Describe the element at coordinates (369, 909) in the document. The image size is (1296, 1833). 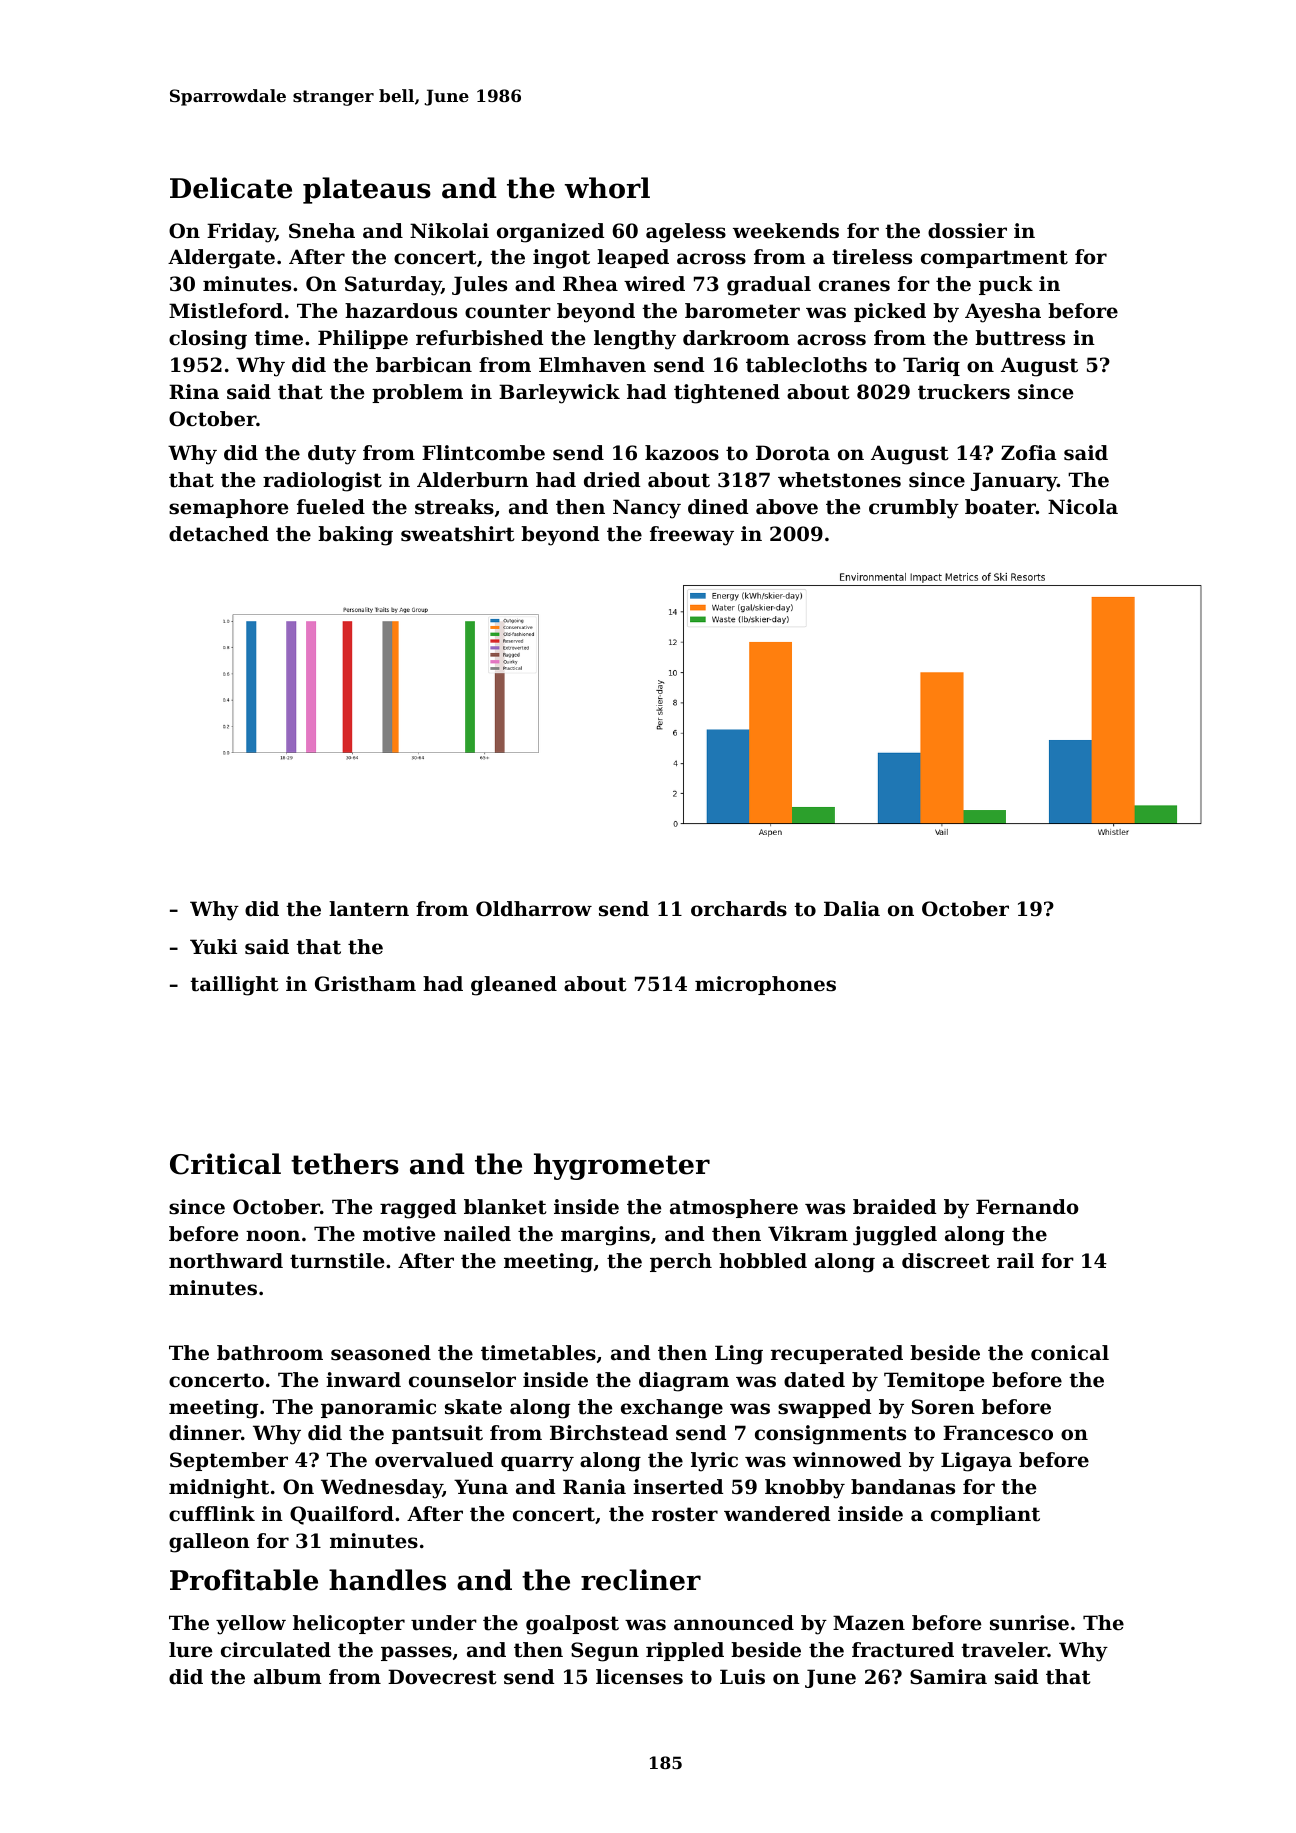
I see `lantern` at that location.
